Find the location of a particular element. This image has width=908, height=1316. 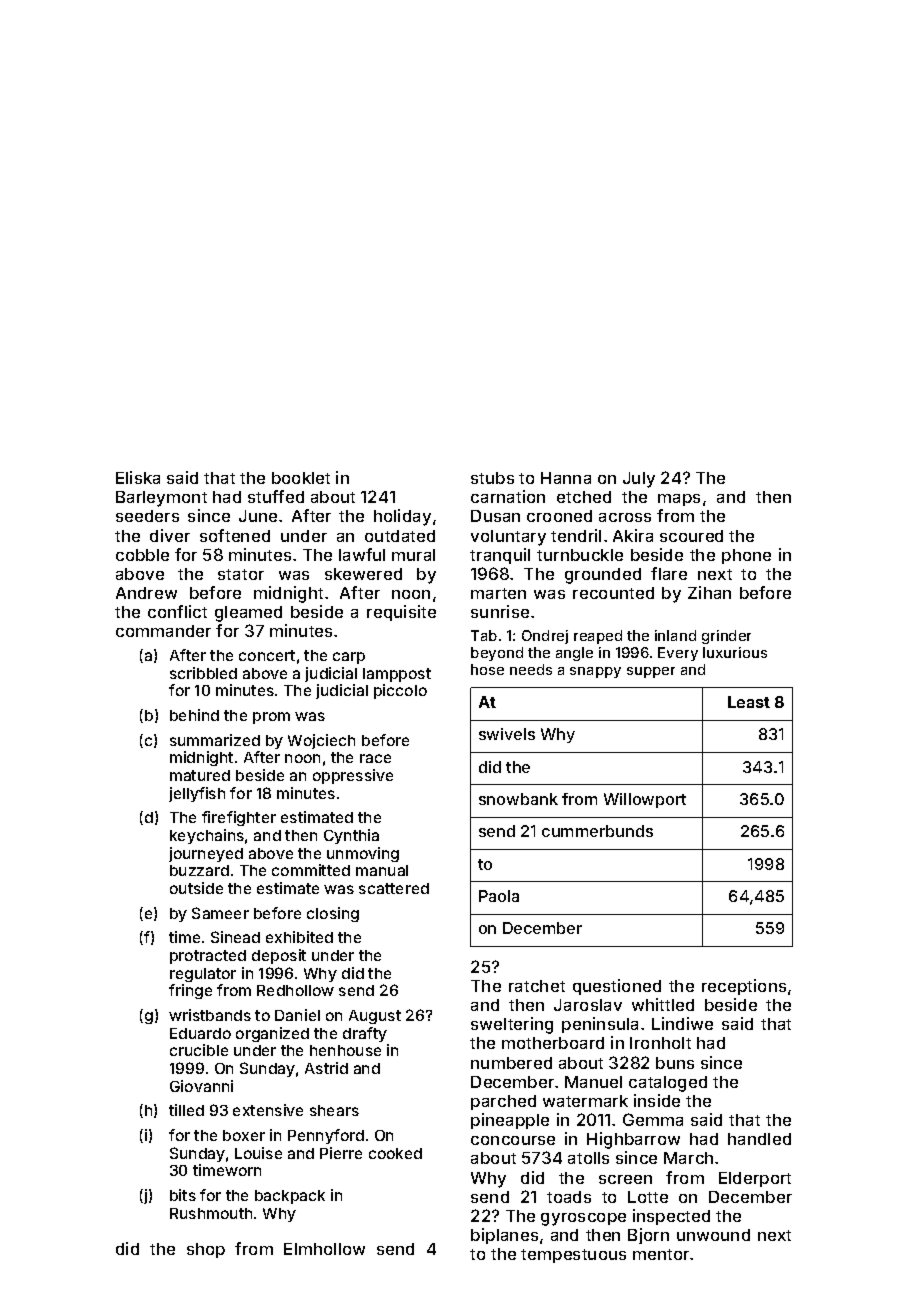

Paola is located at coordinates (499, 896).
